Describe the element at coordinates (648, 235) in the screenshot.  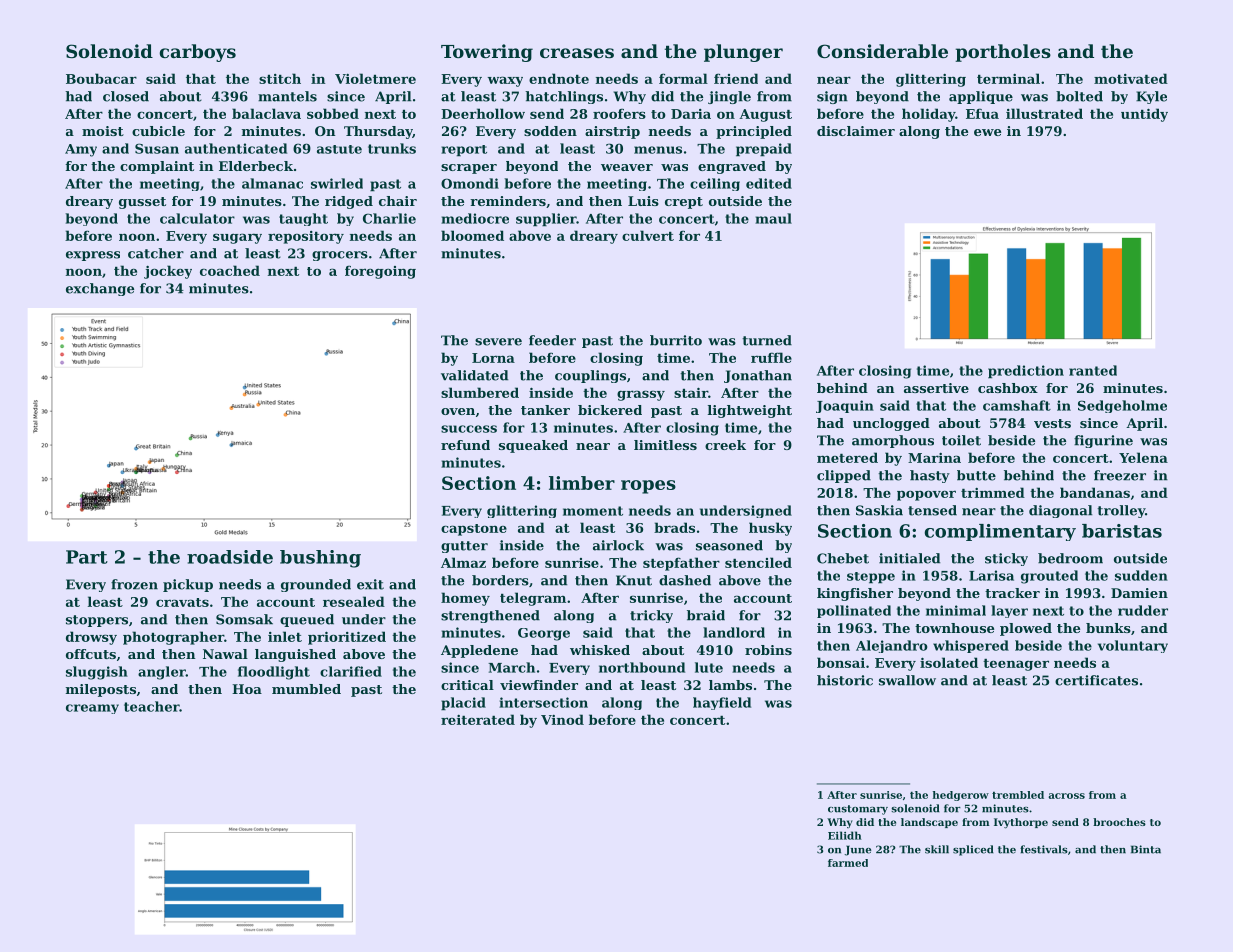
I see `culvert` at that location.
